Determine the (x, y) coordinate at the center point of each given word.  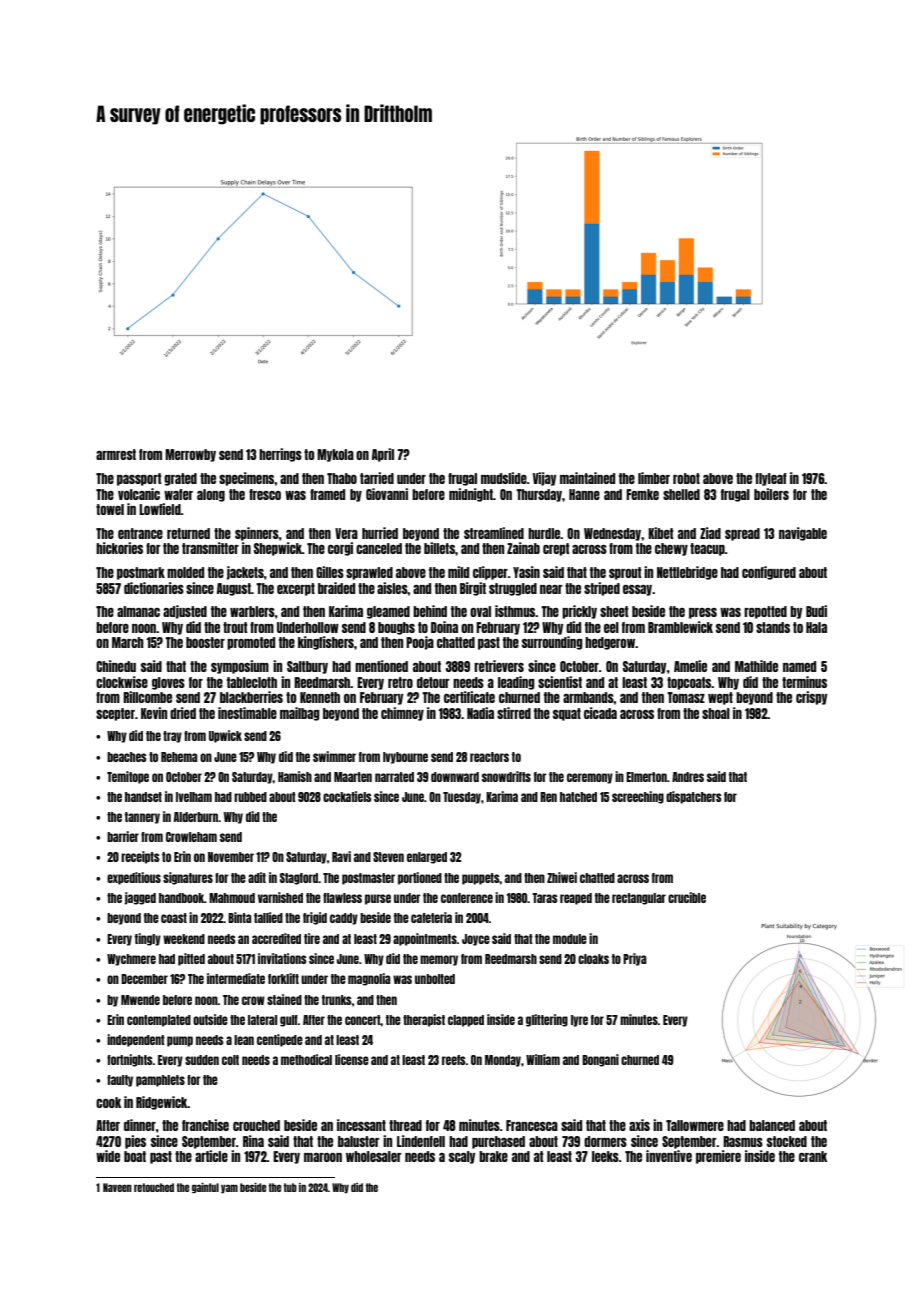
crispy (812, 698)
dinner (140, 1125)
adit (257, 877)
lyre (579, 1021)
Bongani (600, 1060)
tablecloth (252, 682)
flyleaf (771, 479)
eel (611, 627)
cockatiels (347, 796)
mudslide (504, 478)
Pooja (420, 643)
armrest (116, 454)
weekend (184, 939)
